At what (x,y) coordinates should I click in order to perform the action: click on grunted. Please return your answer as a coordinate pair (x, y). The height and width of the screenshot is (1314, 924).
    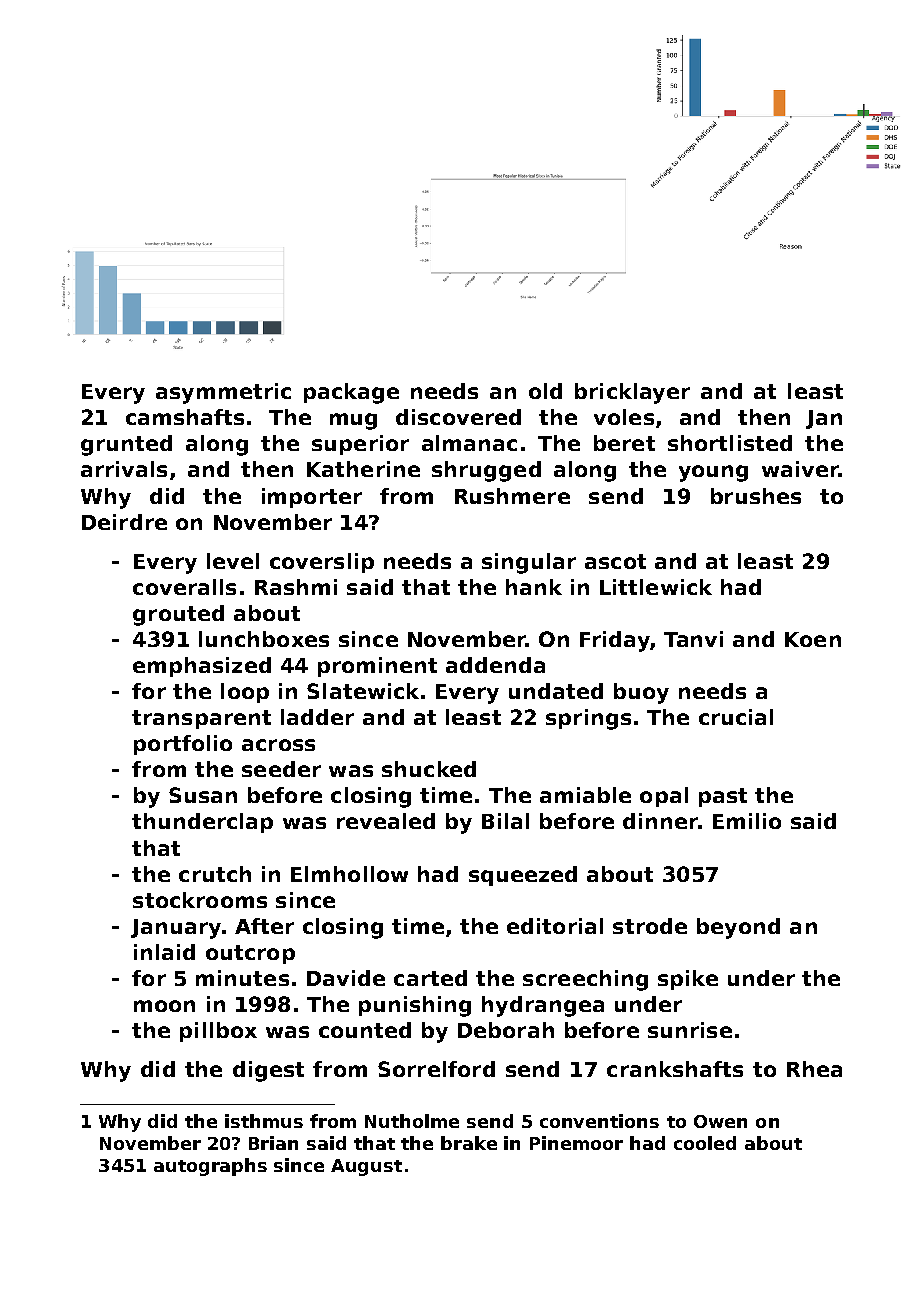
    Looking at the image, I should click on (126, 445).
